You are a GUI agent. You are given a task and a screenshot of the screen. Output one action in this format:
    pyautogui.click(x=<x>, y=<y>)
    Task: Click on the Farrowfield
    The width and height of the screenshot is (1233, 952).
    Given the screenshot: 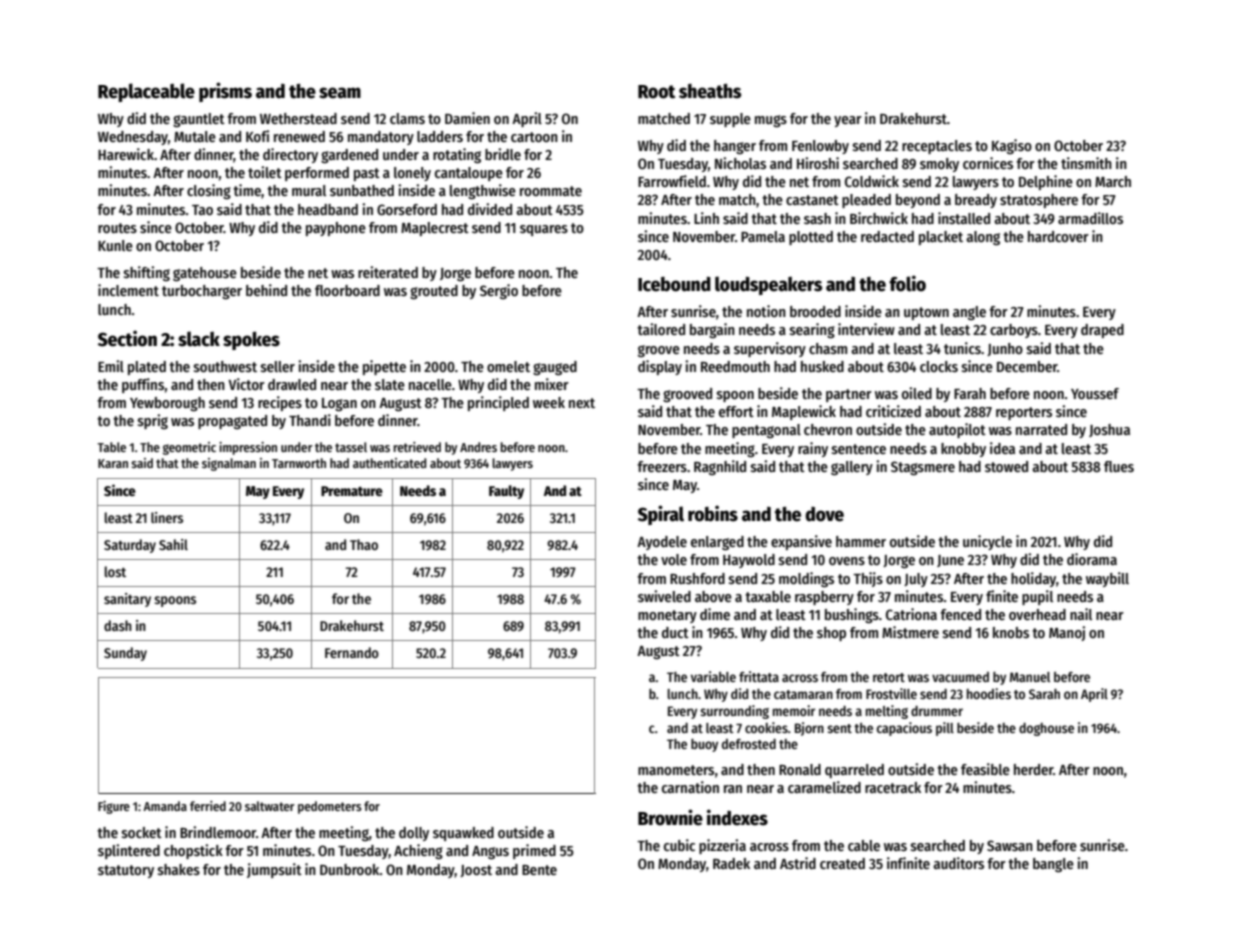 What is the action you would take?
    pyautogui.click(x=672, y=181)
